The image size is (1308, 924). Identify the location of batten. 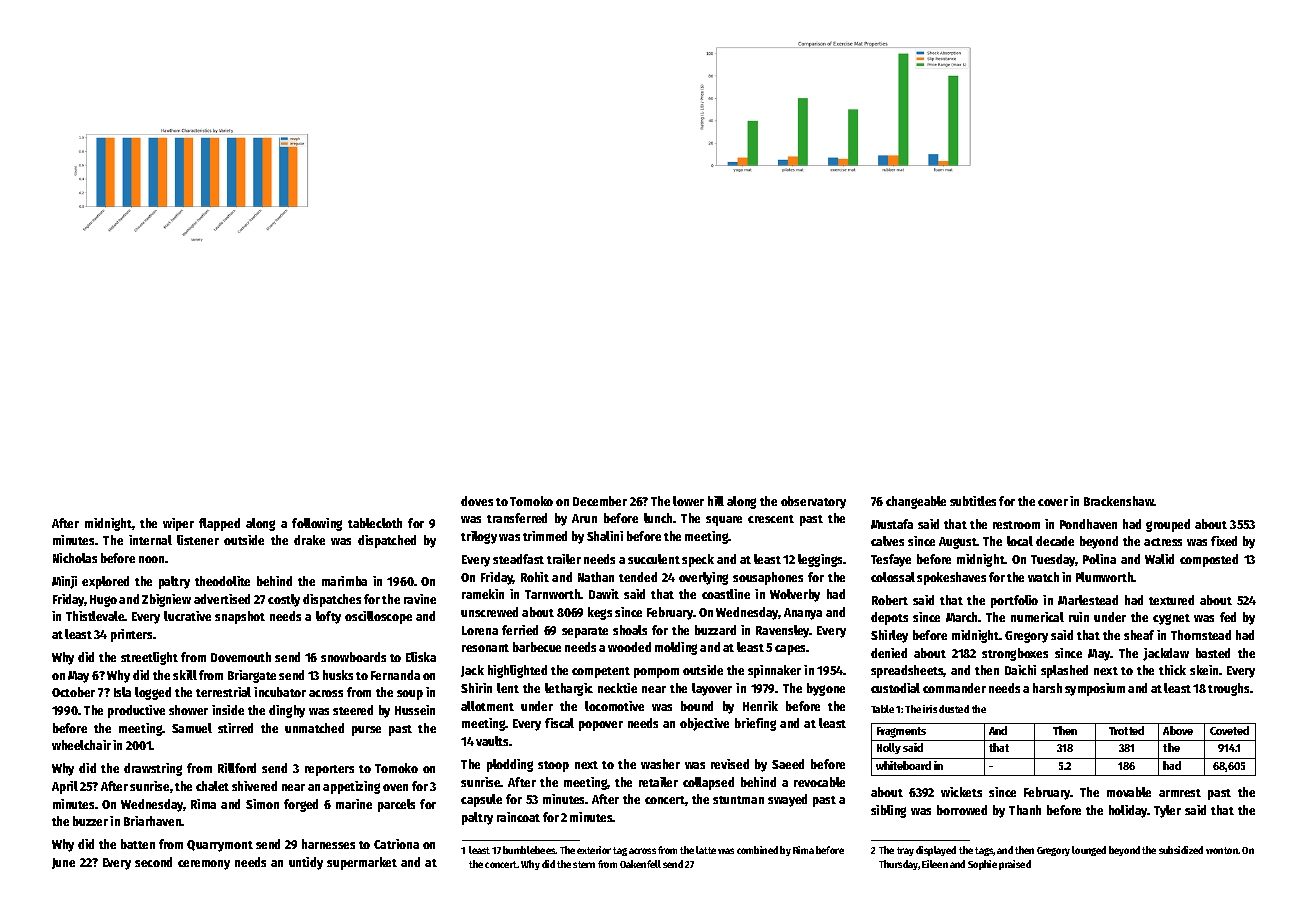
(138, 844).
